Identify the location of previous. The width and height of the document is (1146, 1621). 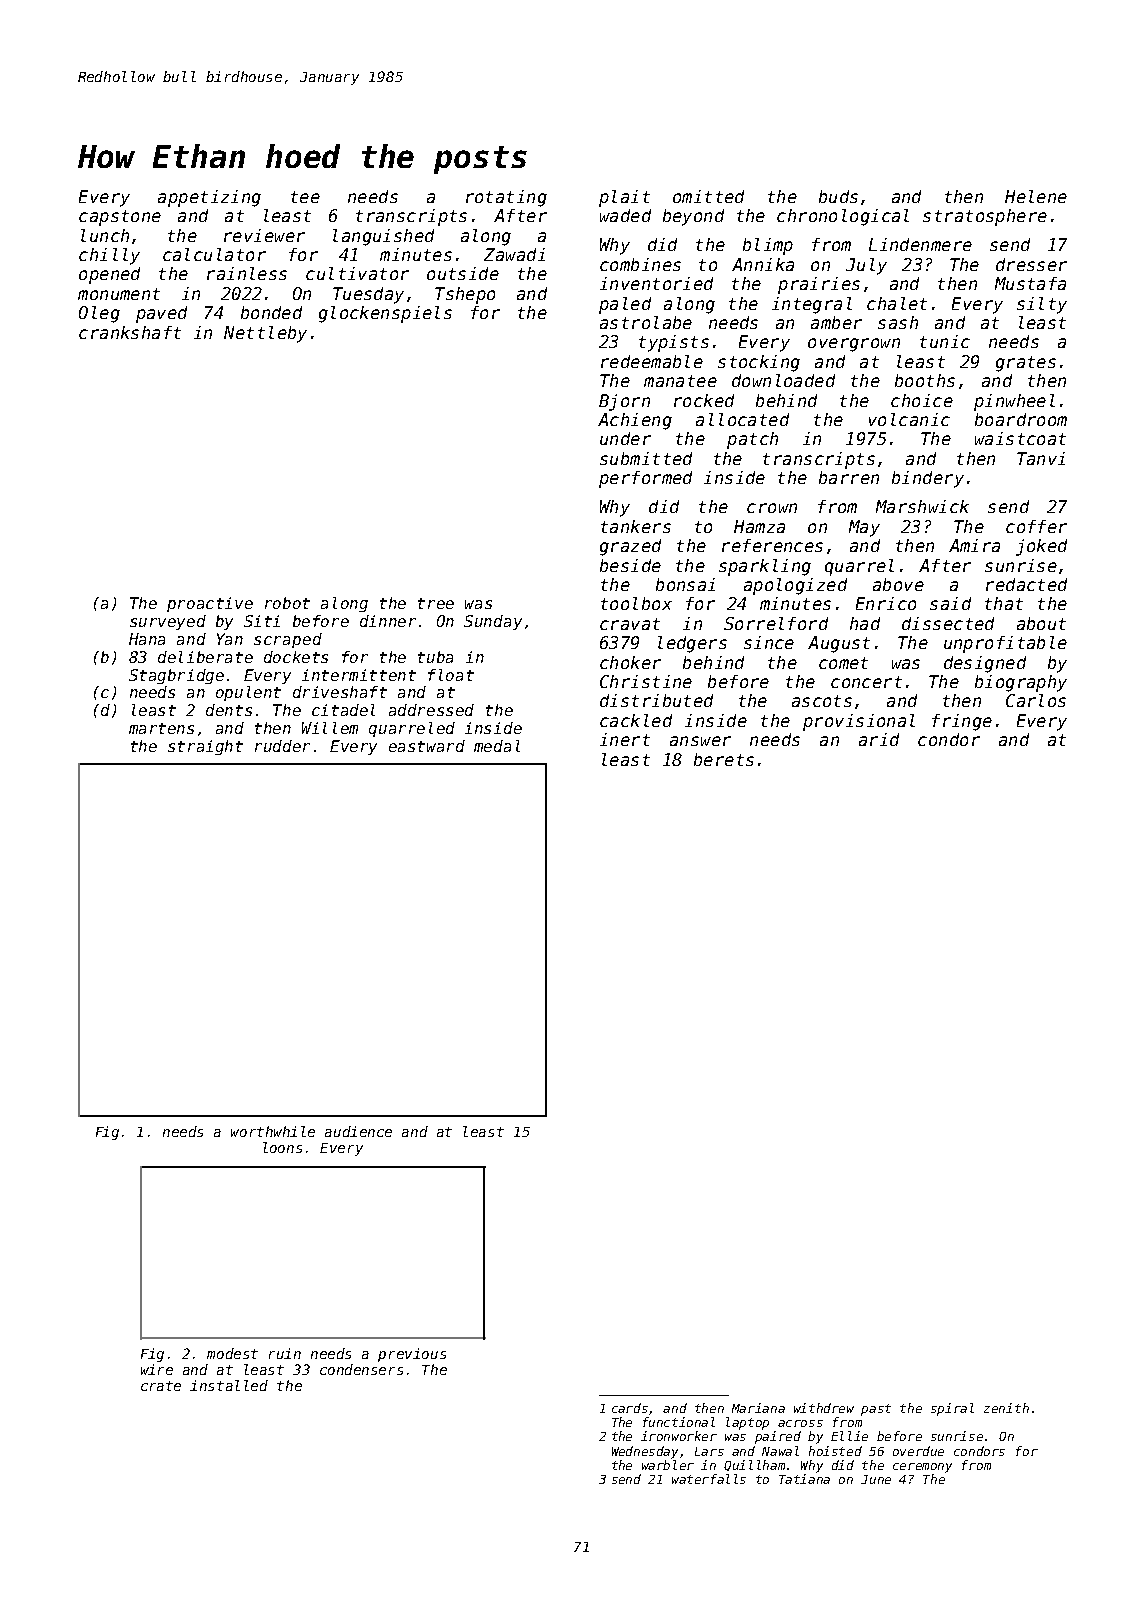
(412, 1355).
